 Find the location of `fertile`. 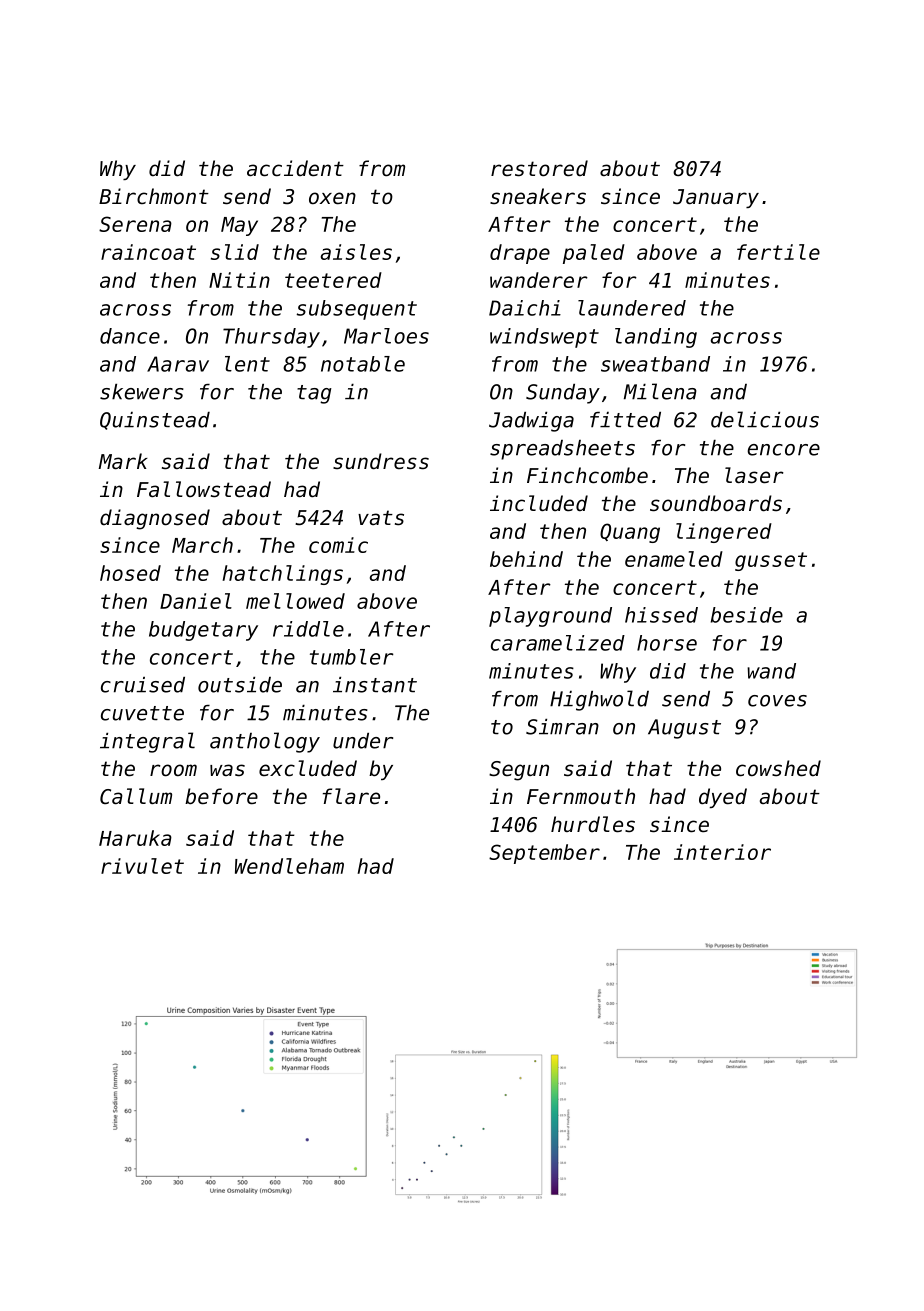

fertile is located at coordinates (778, 252).
